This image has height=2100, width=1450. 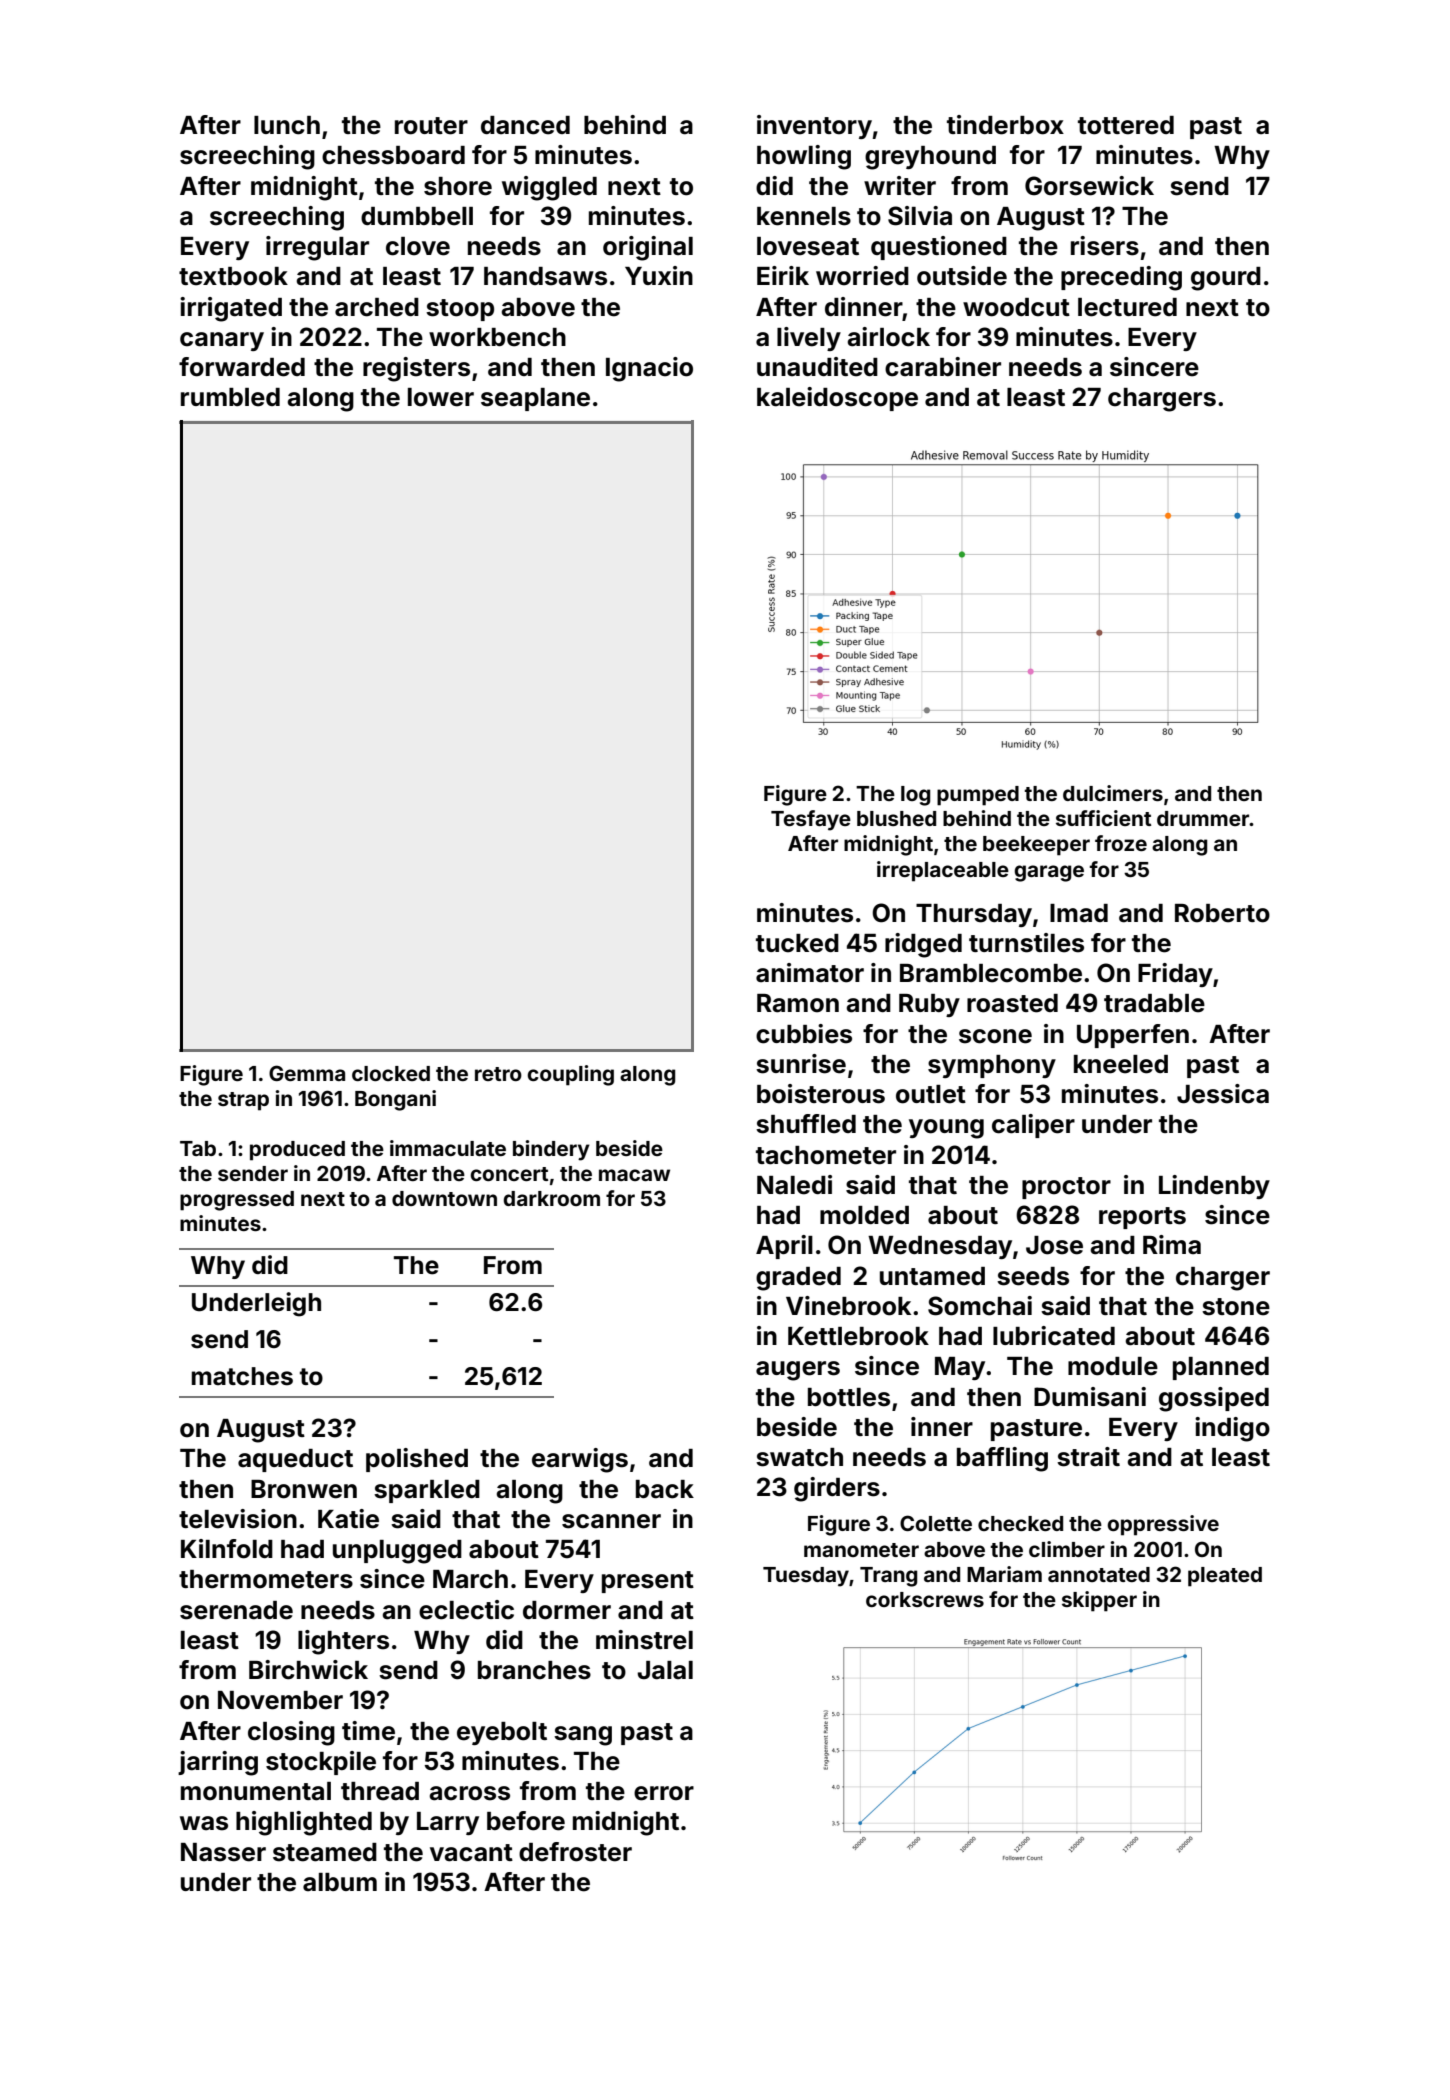 What do you see at coordinates (1225, 1577) in the image?
I see `pleated` at bounding box center [1225, 1577].
